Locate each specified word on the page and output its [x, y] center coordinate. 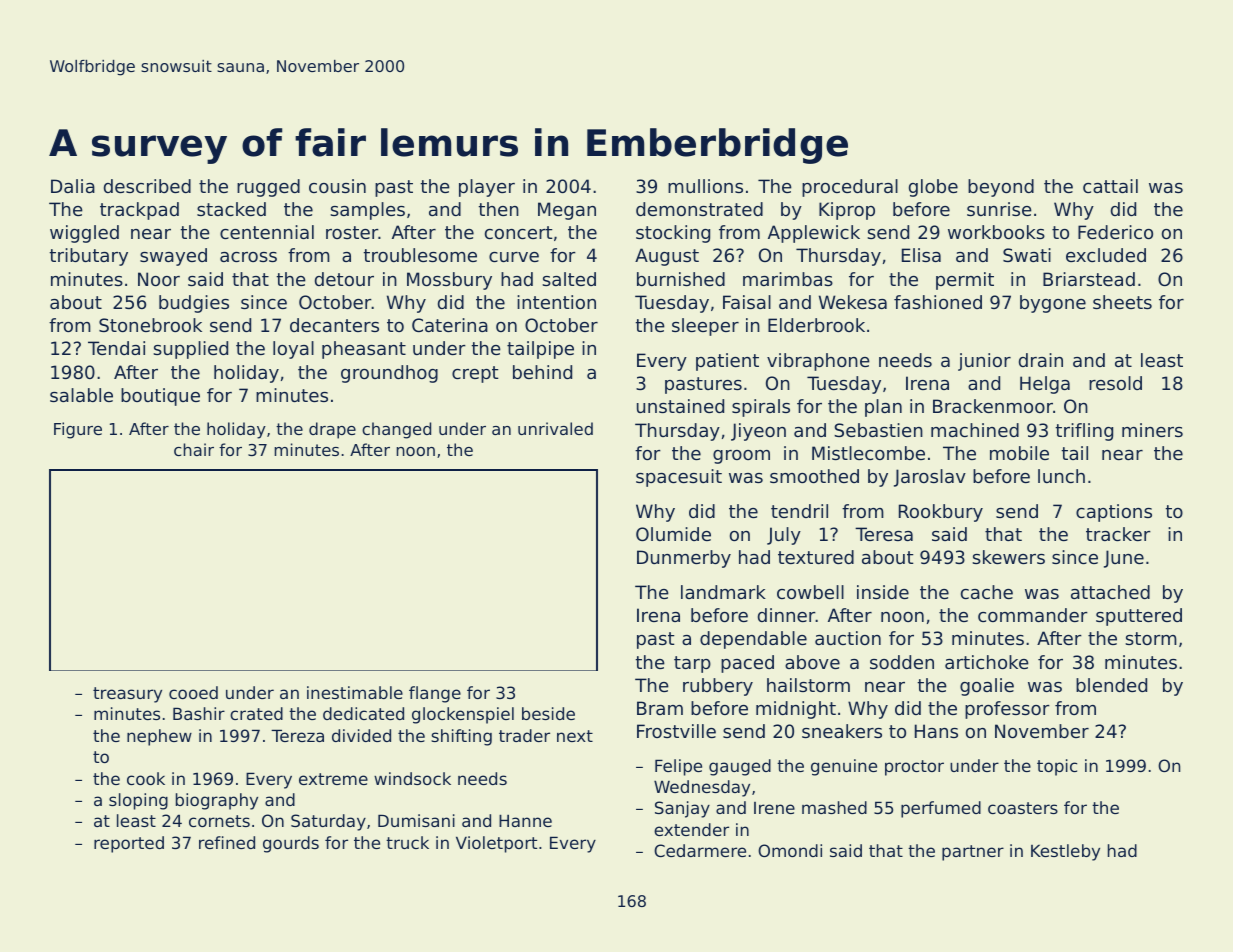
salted [569, 279]
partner [973, 853]
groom [741, 457]
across [248, 257]
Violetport [496, 844]
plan [883, 408]
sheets [1122, 302]
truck [407, 842]
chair [194, 449]
